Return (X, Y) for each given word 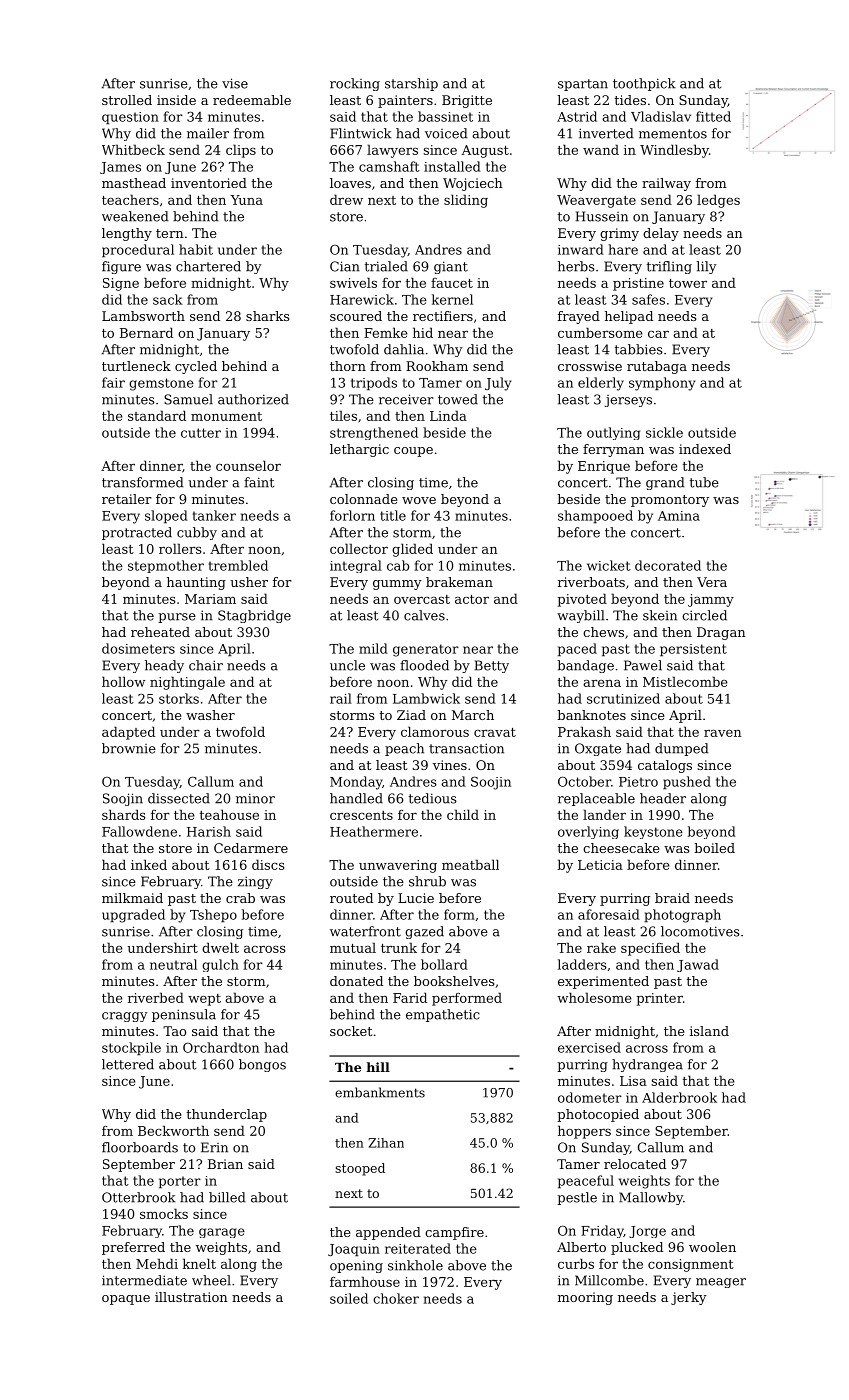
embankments (380, 1092)
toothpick (644, 84)
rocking (355, 84)
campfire (454, 1233)
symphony (662, 384)
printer (660, 999)
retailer (127, 499)
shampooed (595, 517)
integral (356, 566)
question (130, 118)
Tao (174, 1031)
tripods (374, 384)
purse (177, 618)
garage (222, 1233)
